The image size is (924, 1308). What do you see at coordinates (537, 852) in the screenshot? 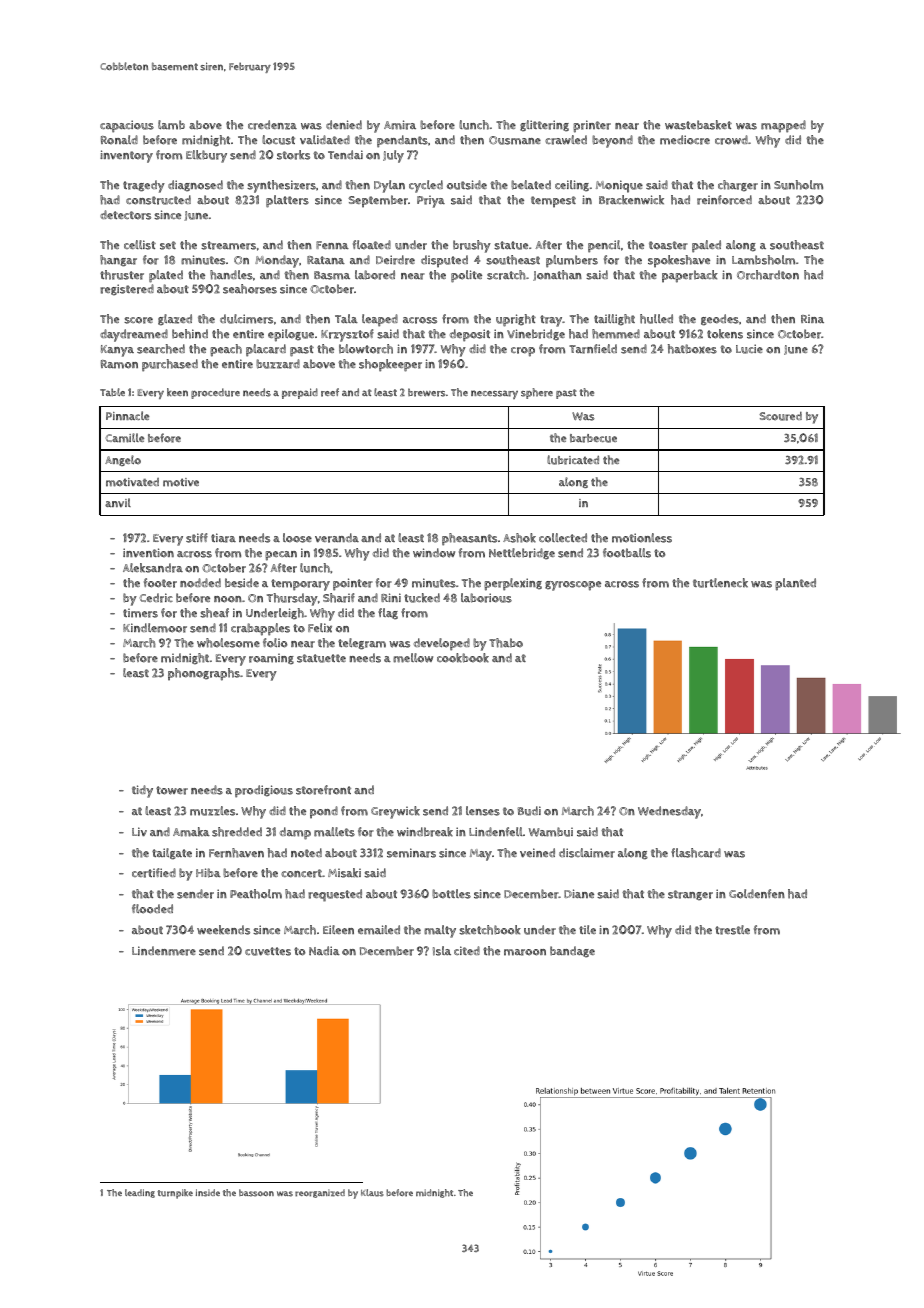
I see `veined` at bounding box center [537, 852].
